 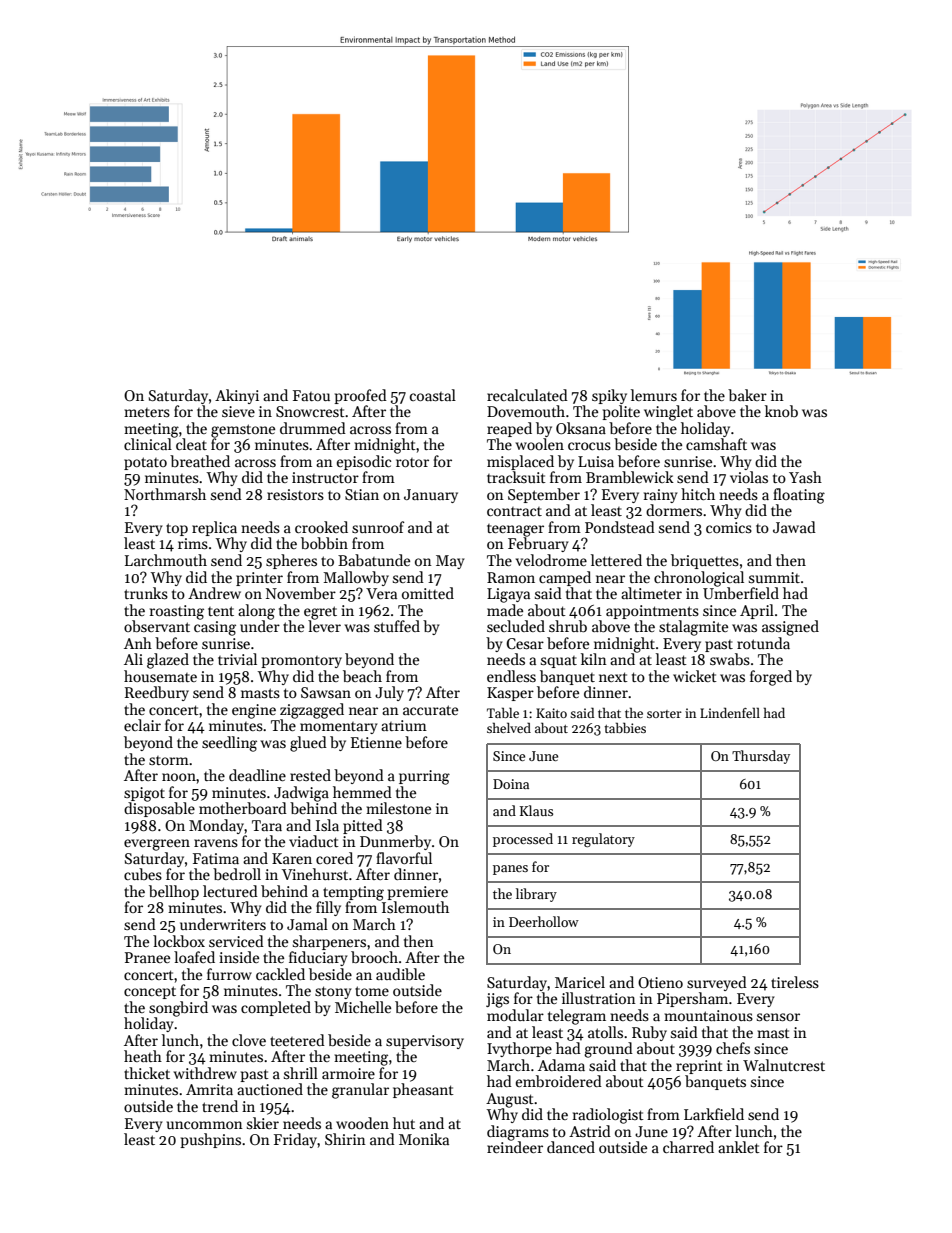 I want to click on Northmarsh, so click(x=165, y=494).
